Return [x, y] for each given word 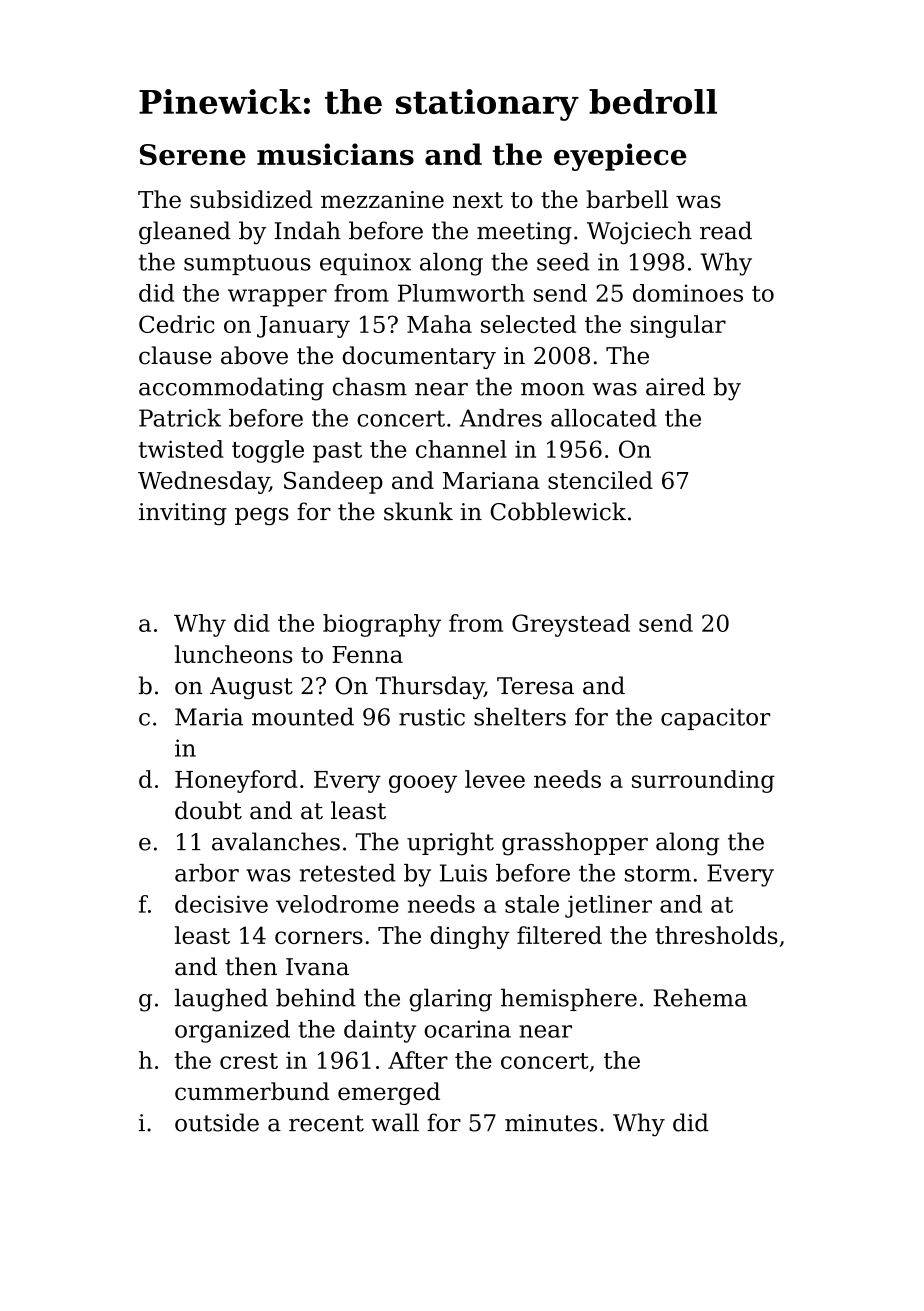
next [478, 200]
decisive [221, 904]
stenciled [600, 480]
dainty [380, 1031]
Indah [308, 230]
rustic [432, 717]
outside [217, 1122]
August [251, 688]
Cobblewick [558, 511]
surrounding [703, 781]
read [726, 230]
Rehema [700, 997]
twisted [180, 449]
